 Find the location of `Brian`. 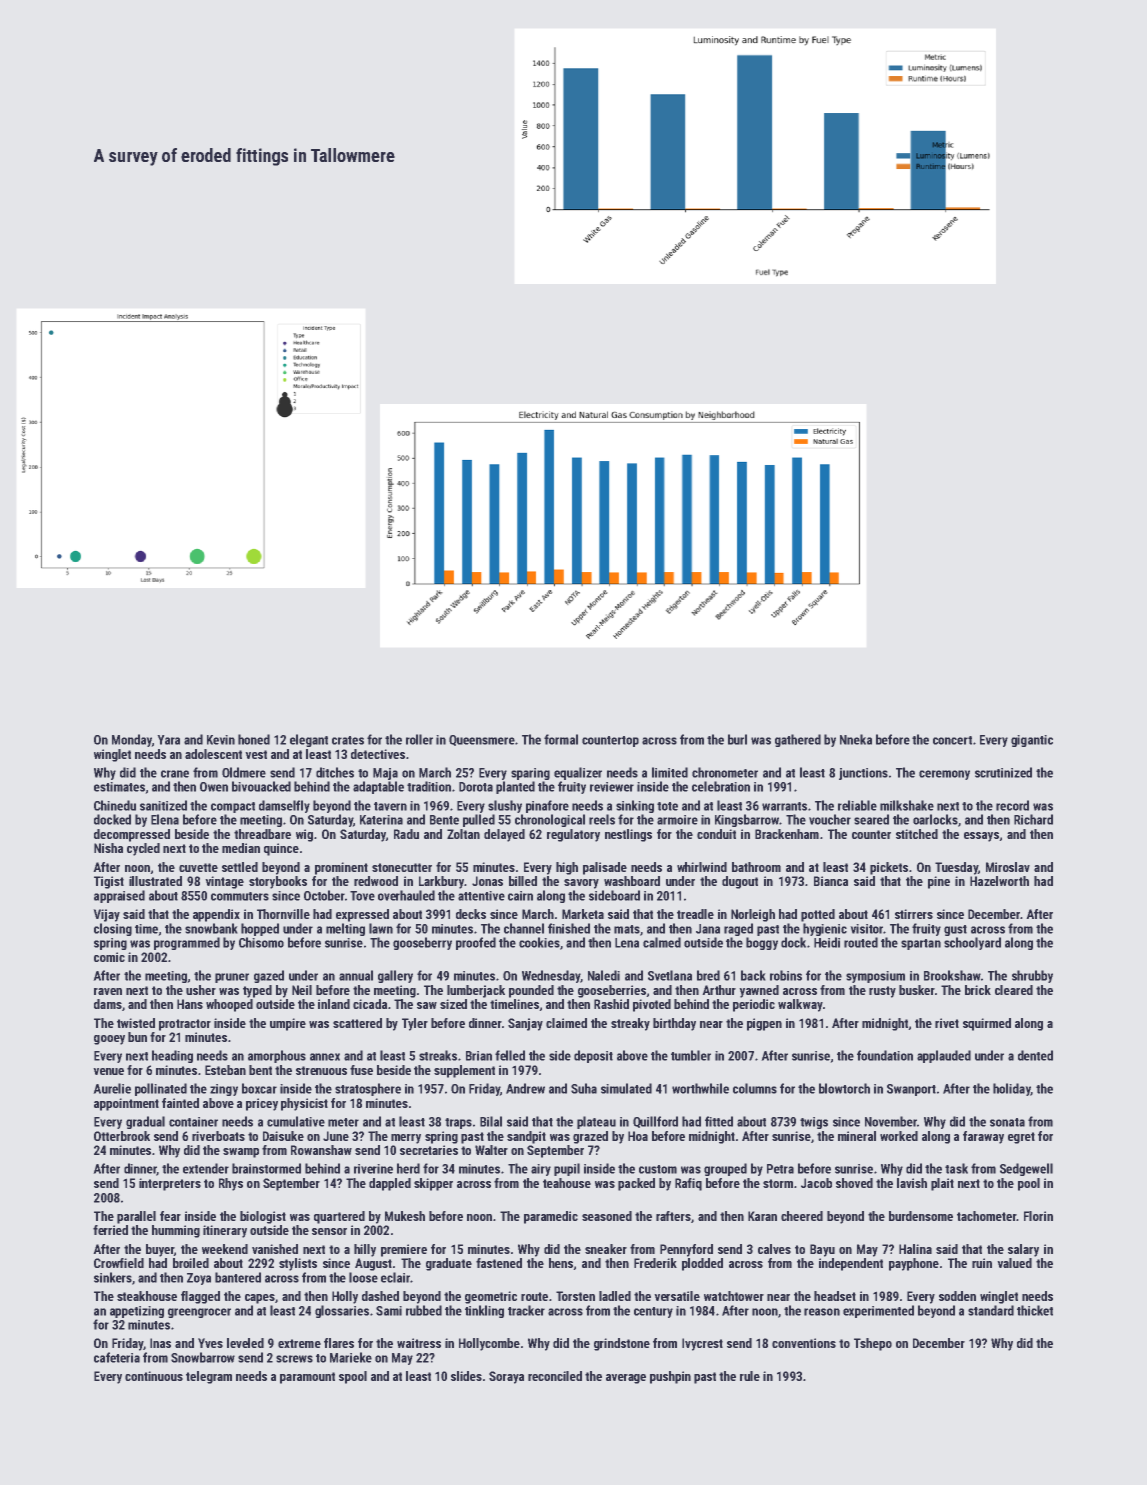

Brian is located at coordinates (479, 1056).
